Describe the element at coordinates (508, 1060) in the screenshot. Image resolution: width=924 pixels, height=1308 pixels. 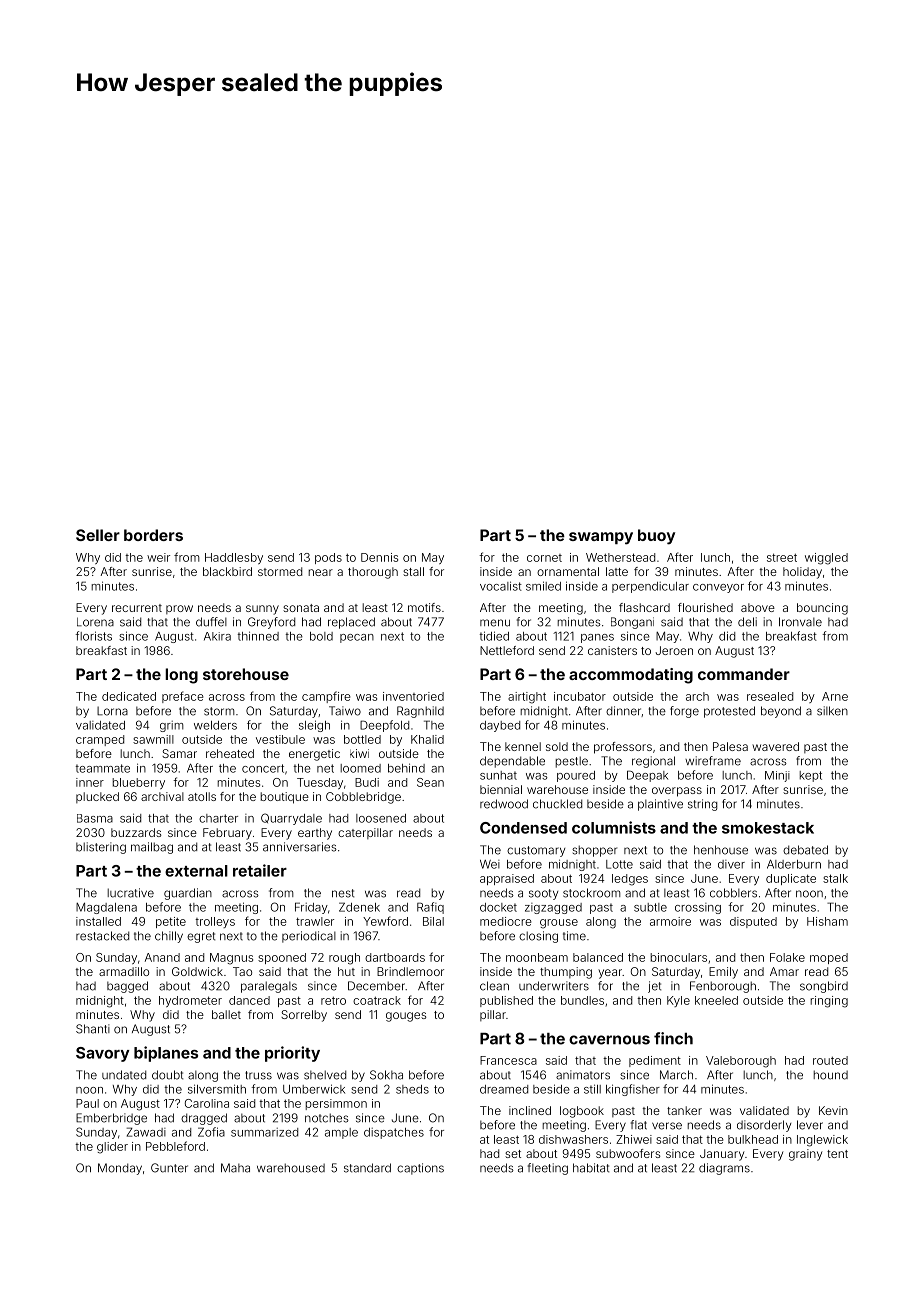
I see `Francesca` at that location.
